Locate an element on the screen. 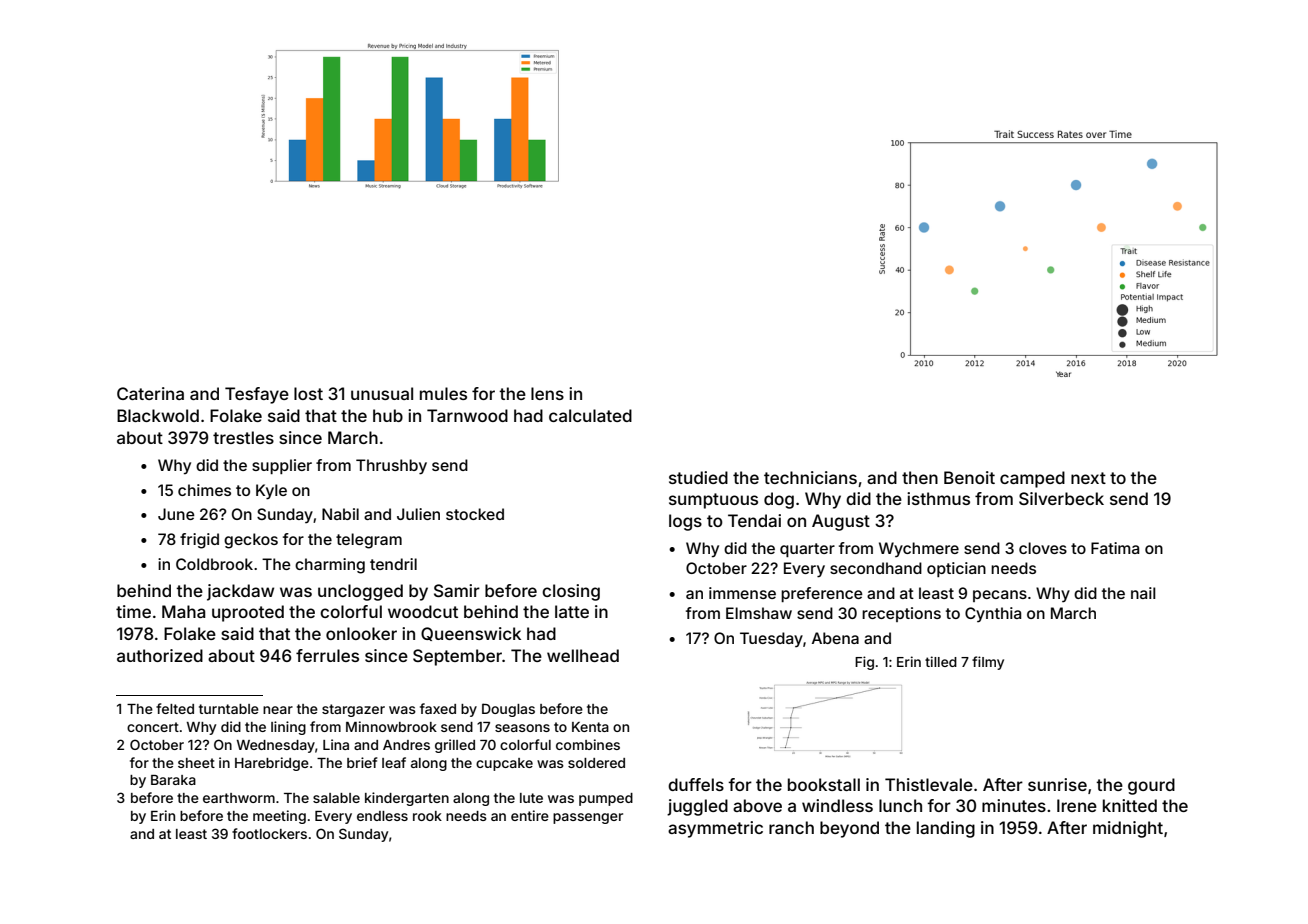  brief is located at coordinates (362, 762).
